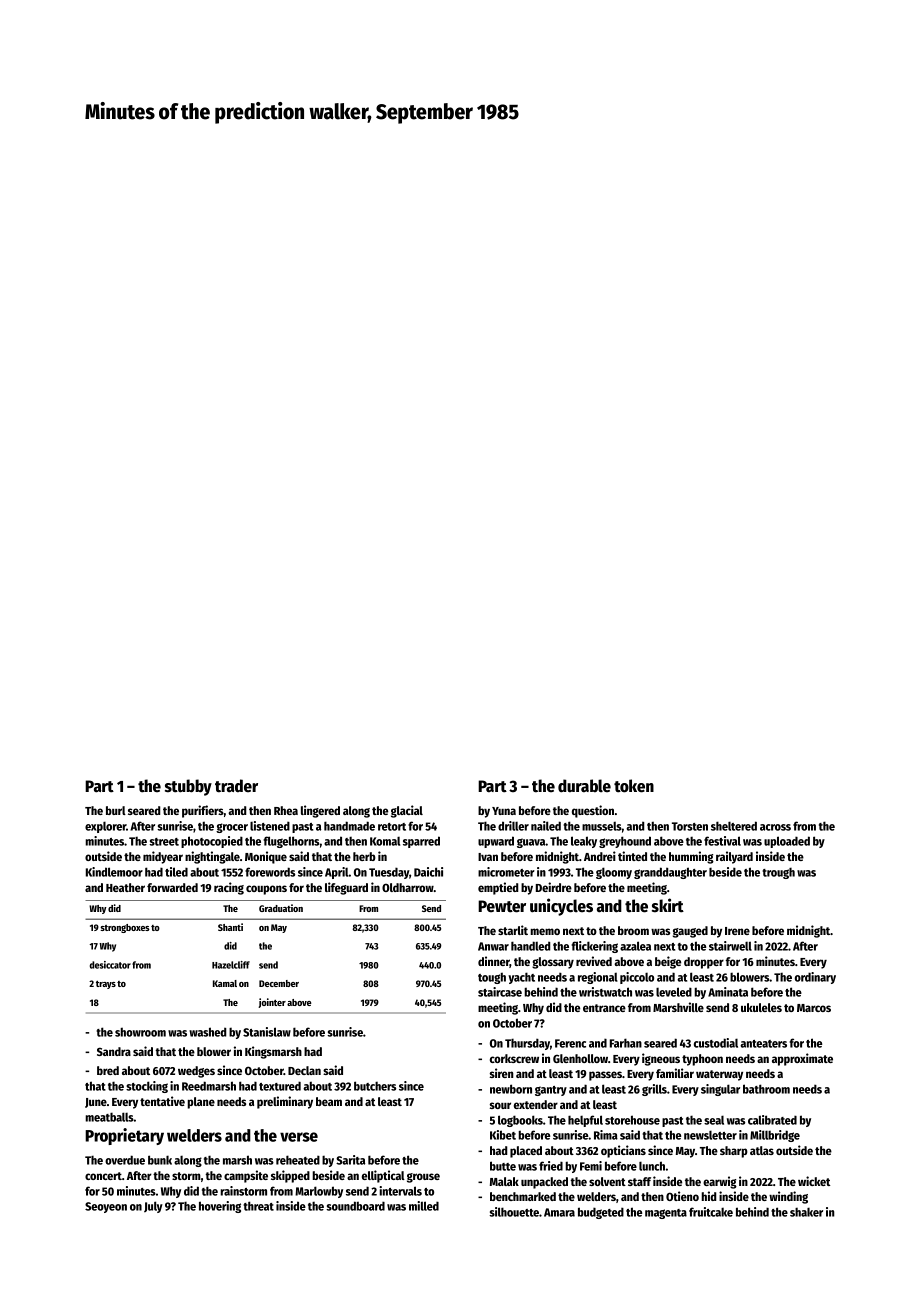 The width and height of the screenshot is (924, 1308). Describe the element at coordinates (272, 1003) in the screenshot. I see `jointer` at that location.
